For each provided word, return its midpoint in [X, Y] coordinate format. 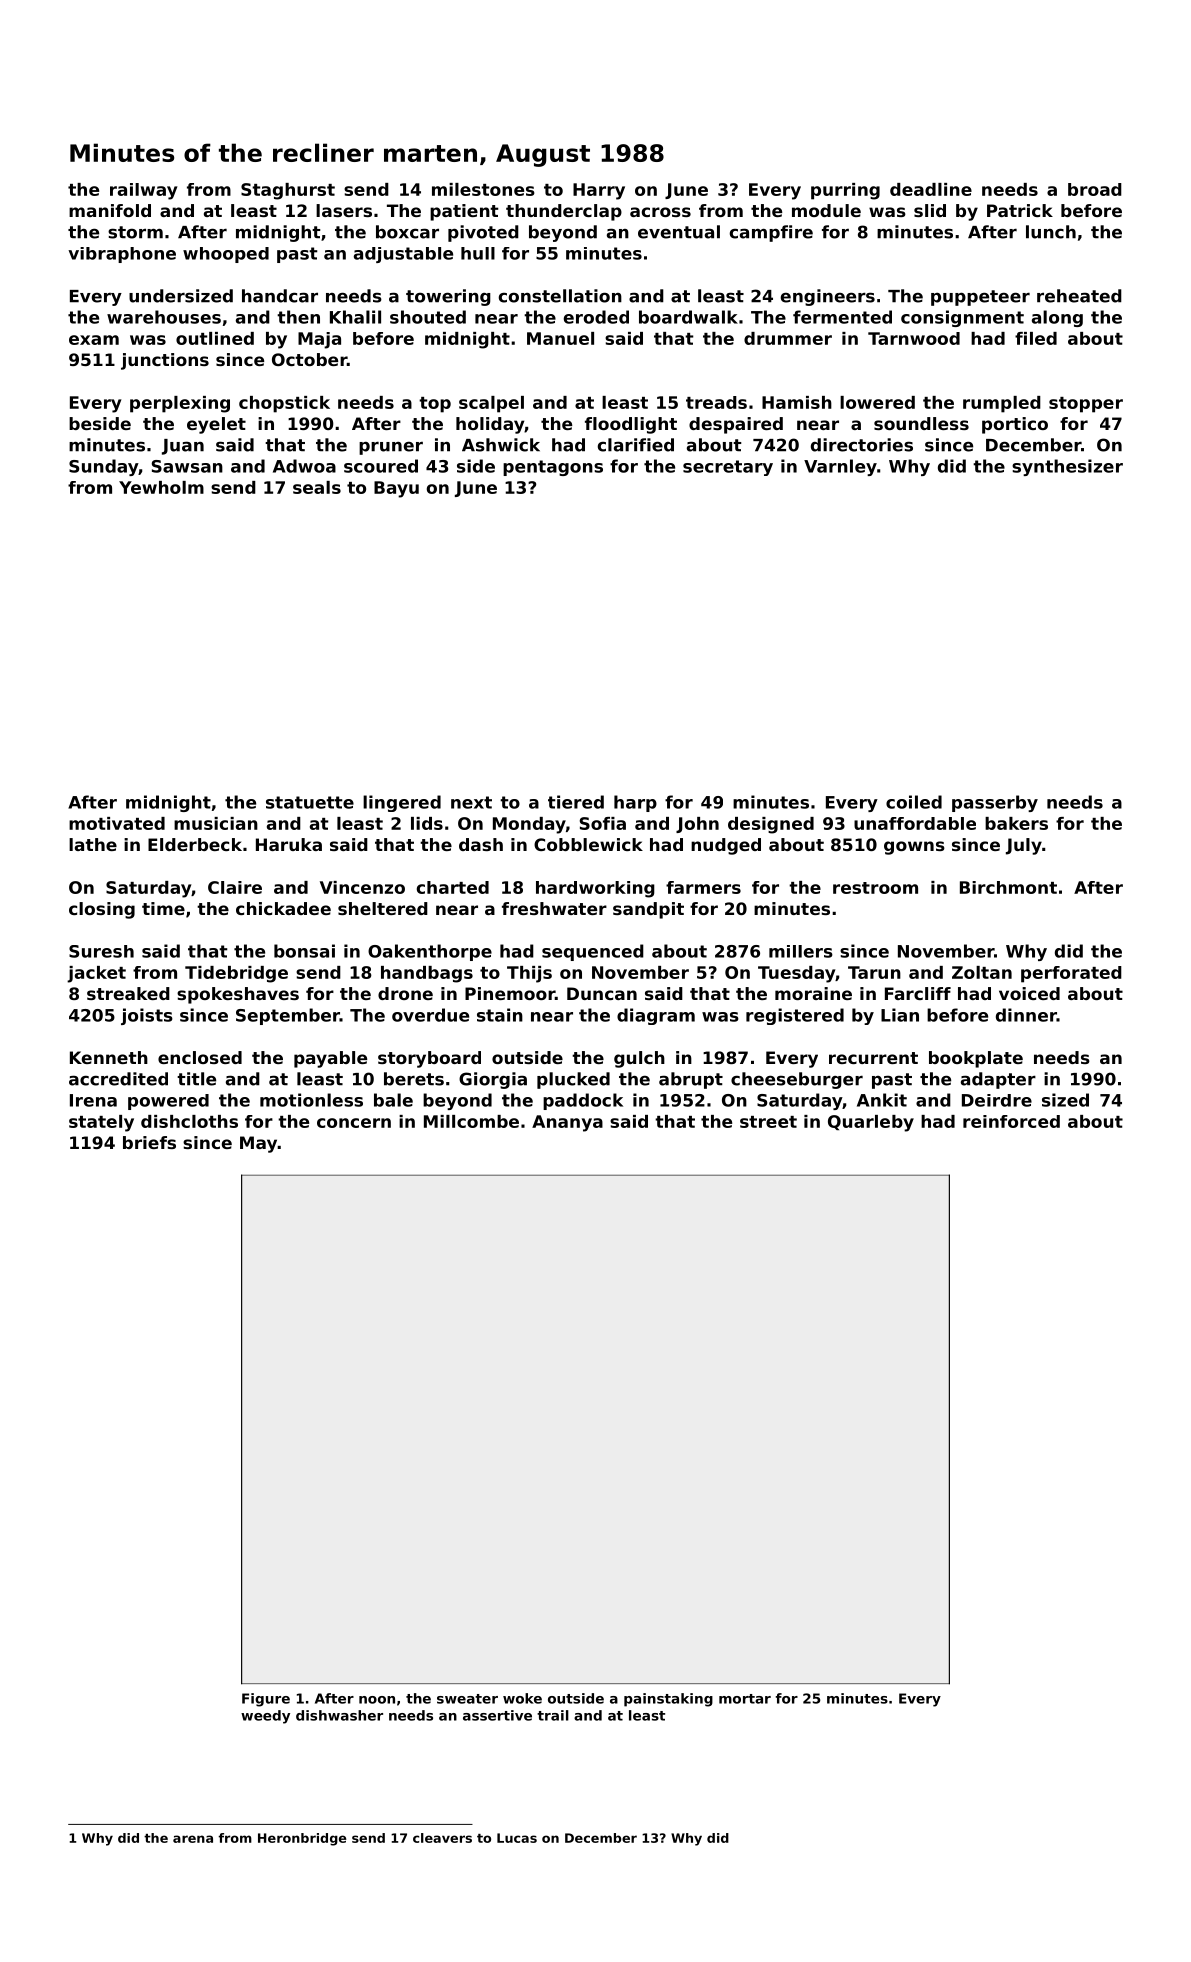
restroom [875, 888]
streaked [128, 993]
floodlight [631, 425]
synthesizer [1067, 467]
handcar [280, 296]
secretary [728, 468]
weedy [265, 1717]
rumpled [1002, 404]
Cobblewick [588, 844]
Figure [266, 1700]
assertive [497, 1715]
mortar [745, 1699]
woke [522, 1698]
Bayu [396, 489]
